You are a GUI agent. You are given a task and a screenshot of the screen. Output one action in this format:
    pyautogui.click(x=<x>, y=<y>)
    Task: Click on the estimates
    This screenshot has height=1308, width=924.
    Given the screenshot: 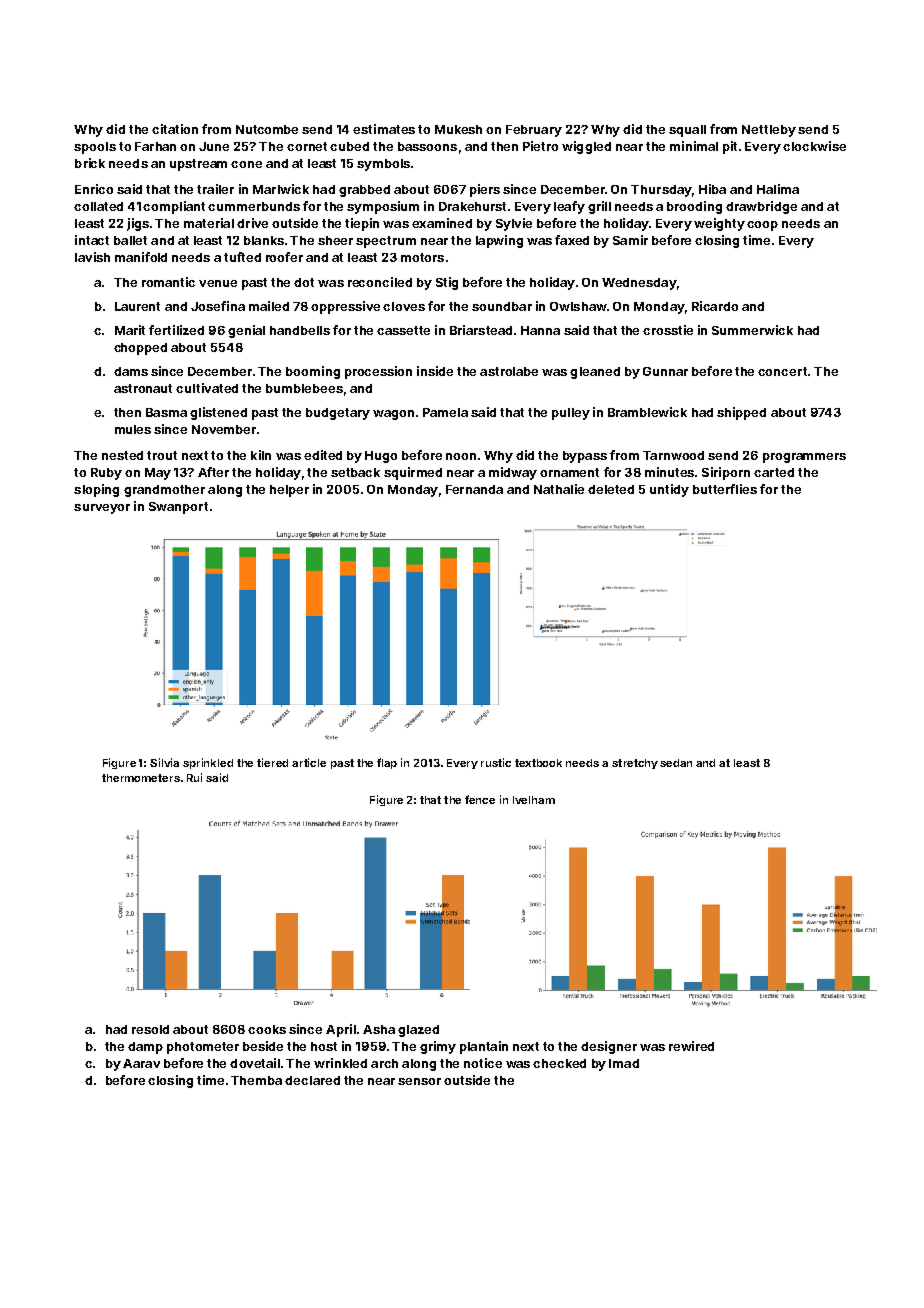 What is the action you would take?
    pyautogui.click(x=384, y=129)
